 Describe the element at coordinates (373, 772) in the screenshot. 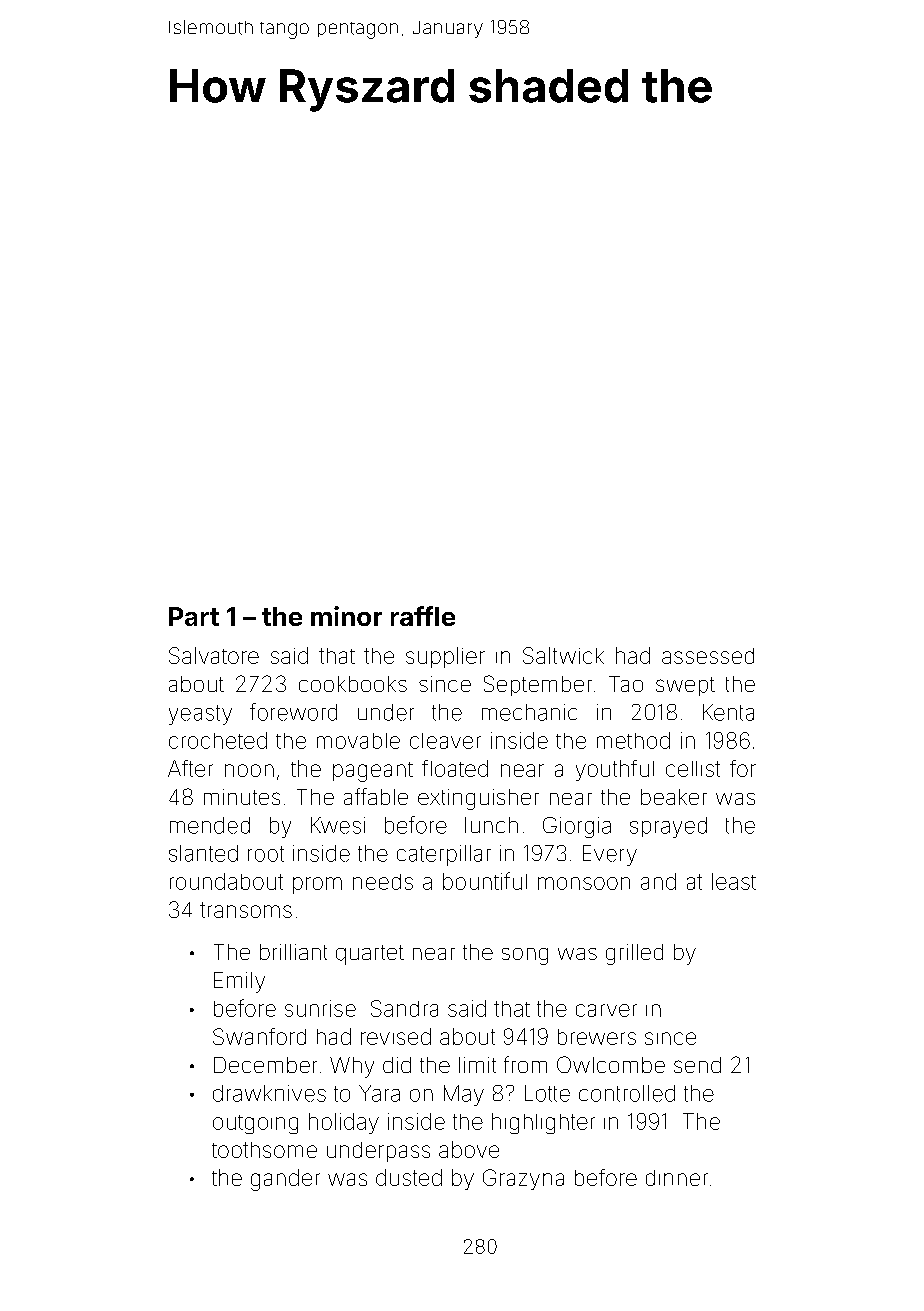

I see `pageant` at that location.
